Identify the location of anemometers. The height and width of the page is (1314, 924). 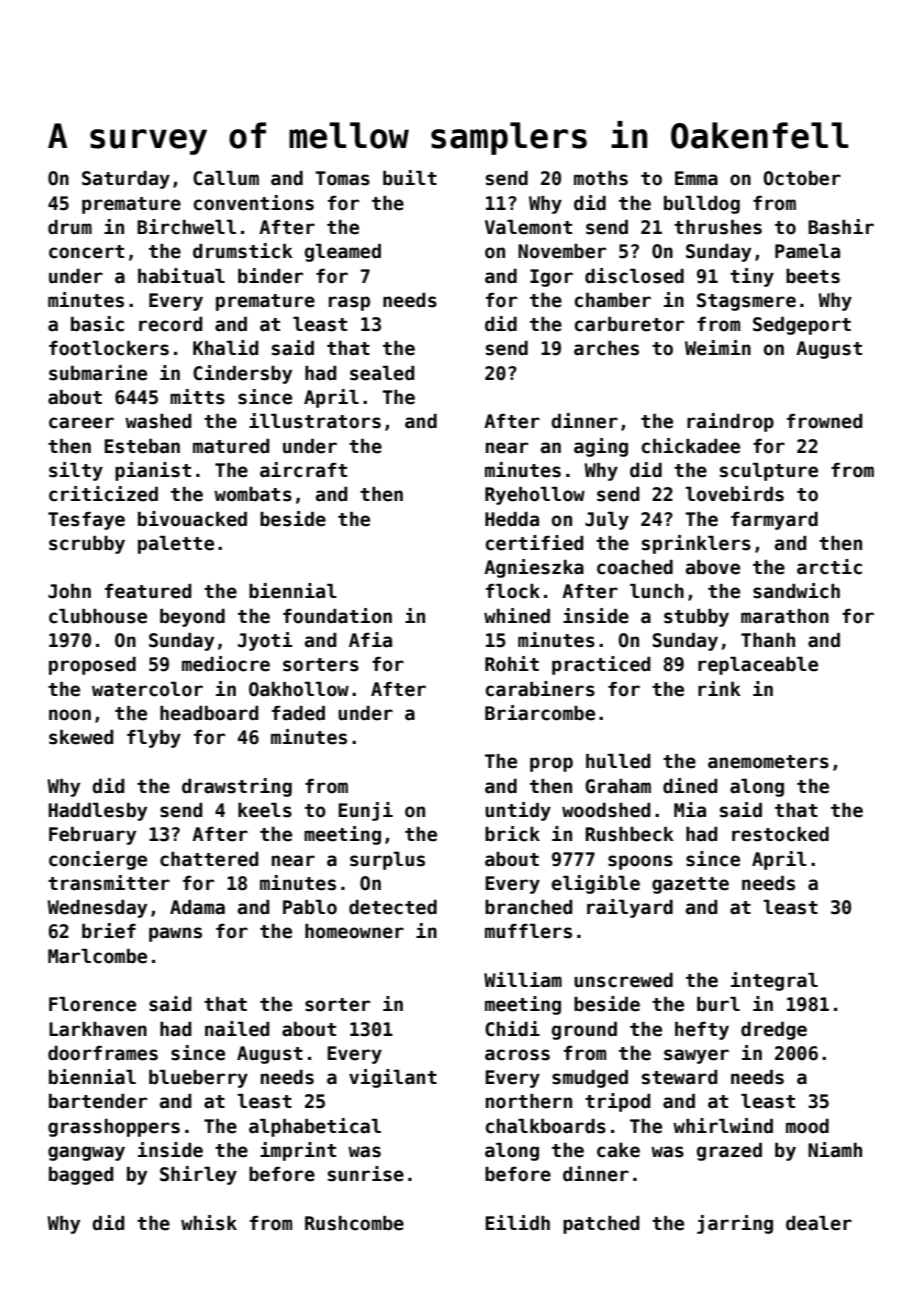
(768, 762).
